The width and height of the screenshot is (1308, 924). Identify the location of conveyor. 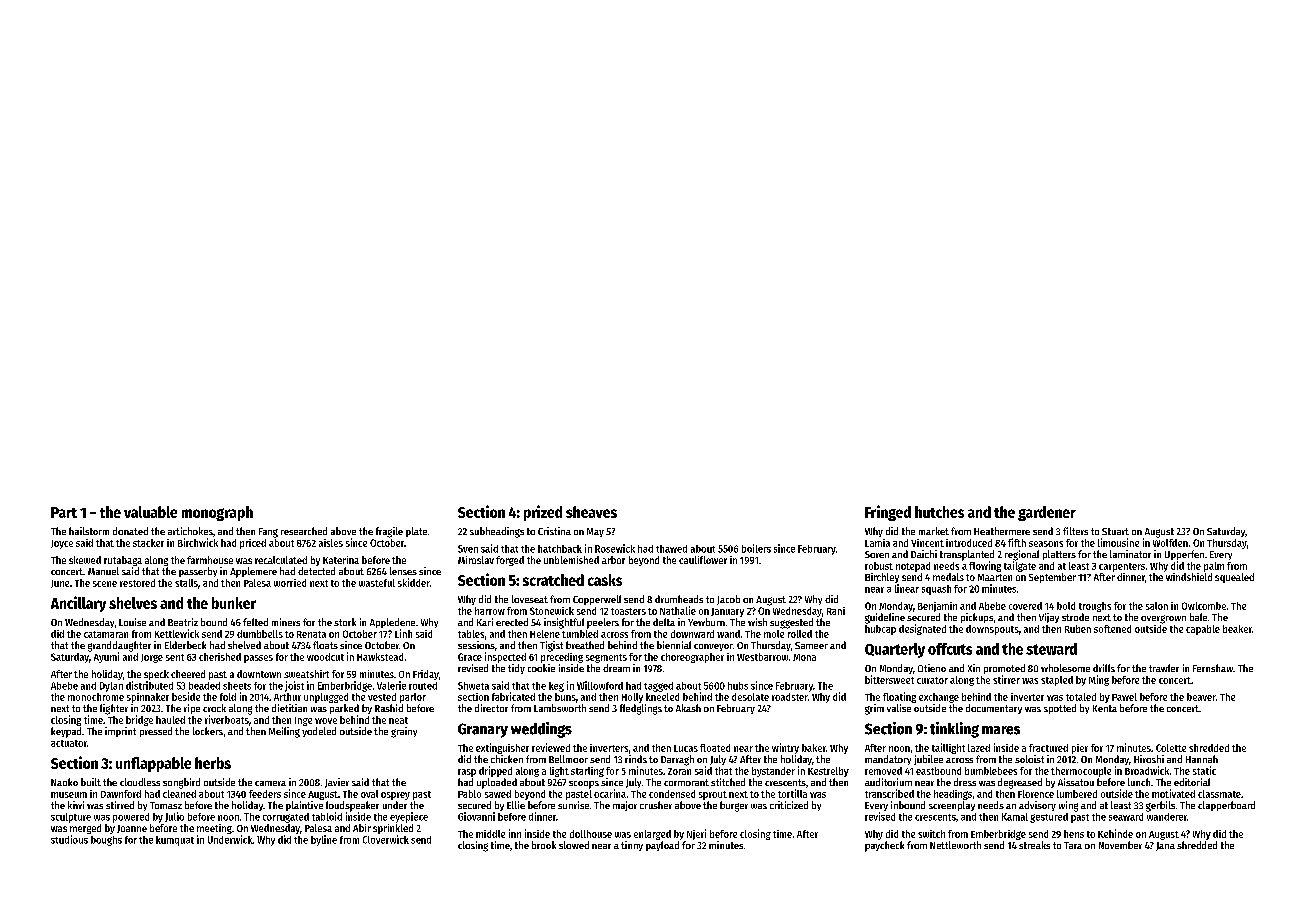
(713, 647).
